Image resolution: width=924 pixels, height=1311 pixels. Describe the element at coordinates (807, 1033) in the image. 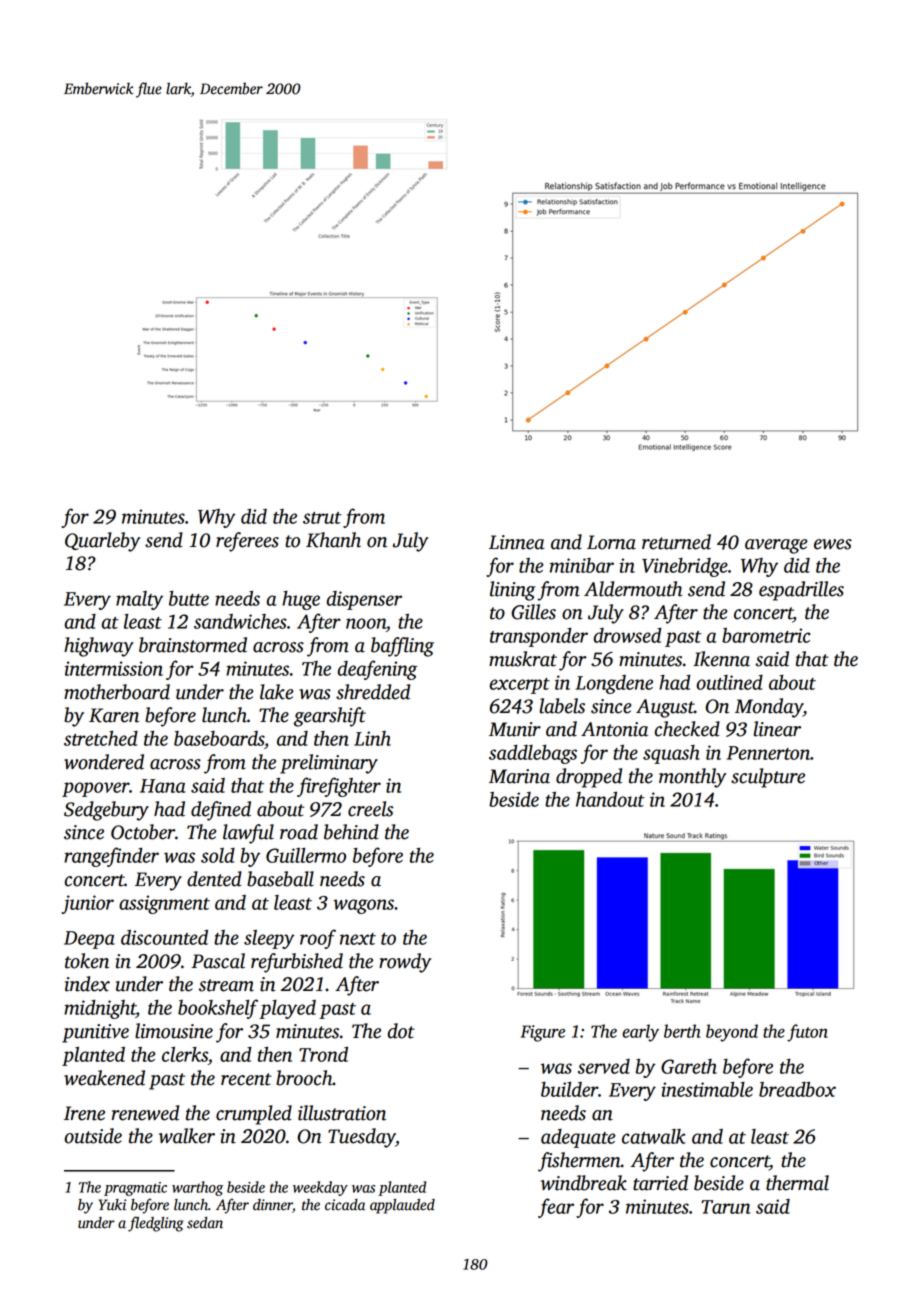

I see `futon` at that location.
